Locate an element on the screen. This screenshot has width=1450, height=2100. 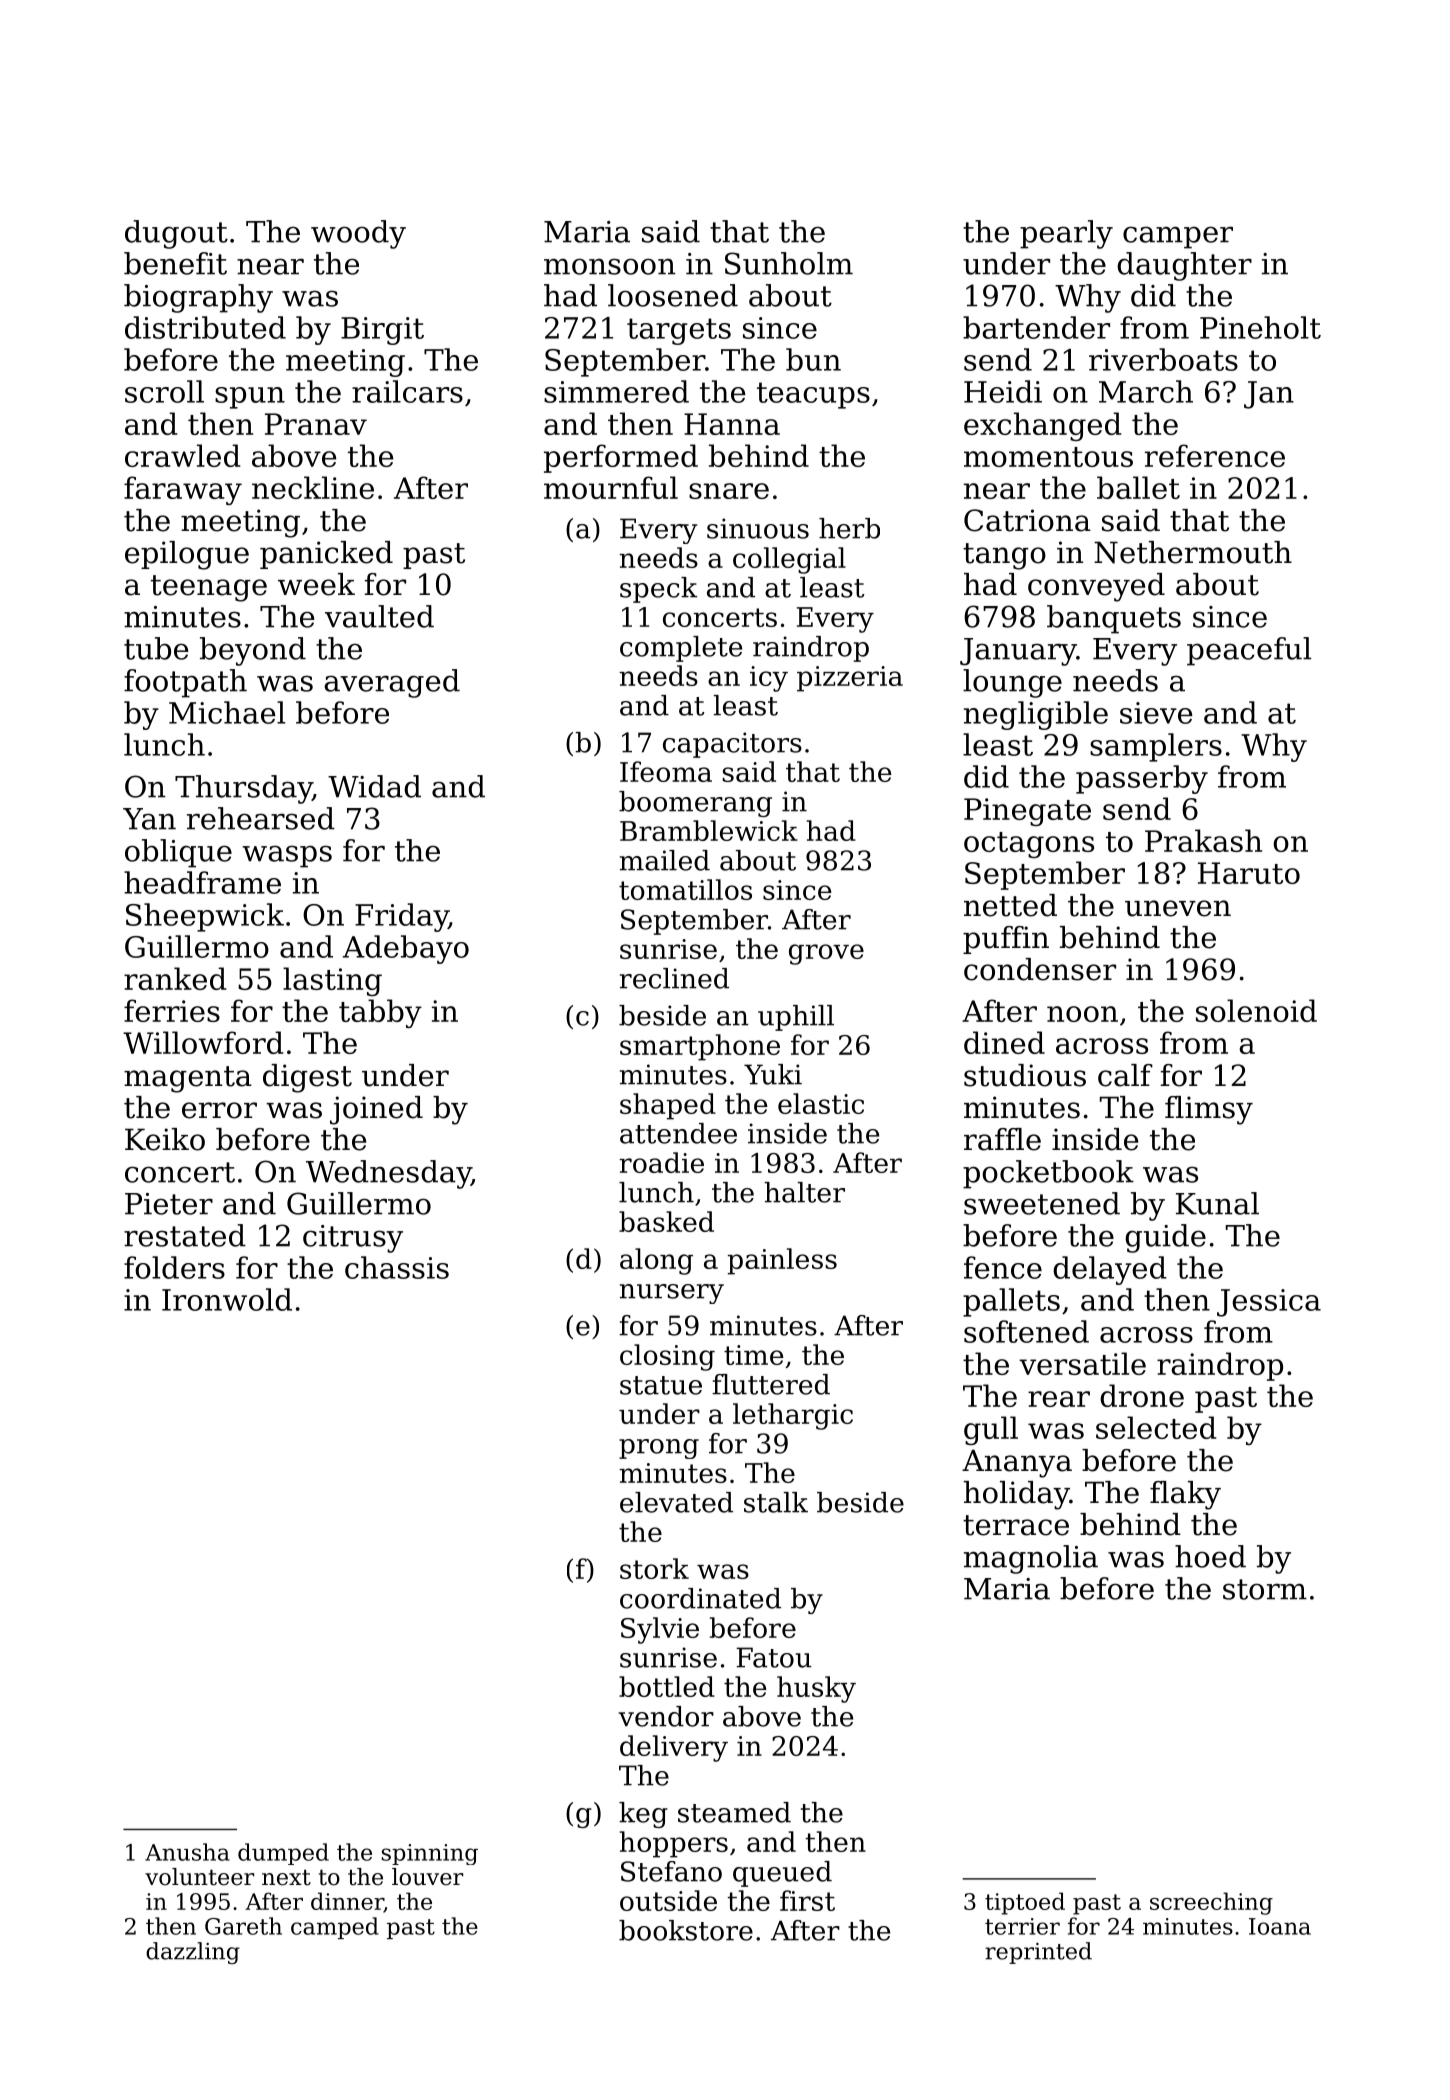
prong is located at coordinates (659, 1449).
